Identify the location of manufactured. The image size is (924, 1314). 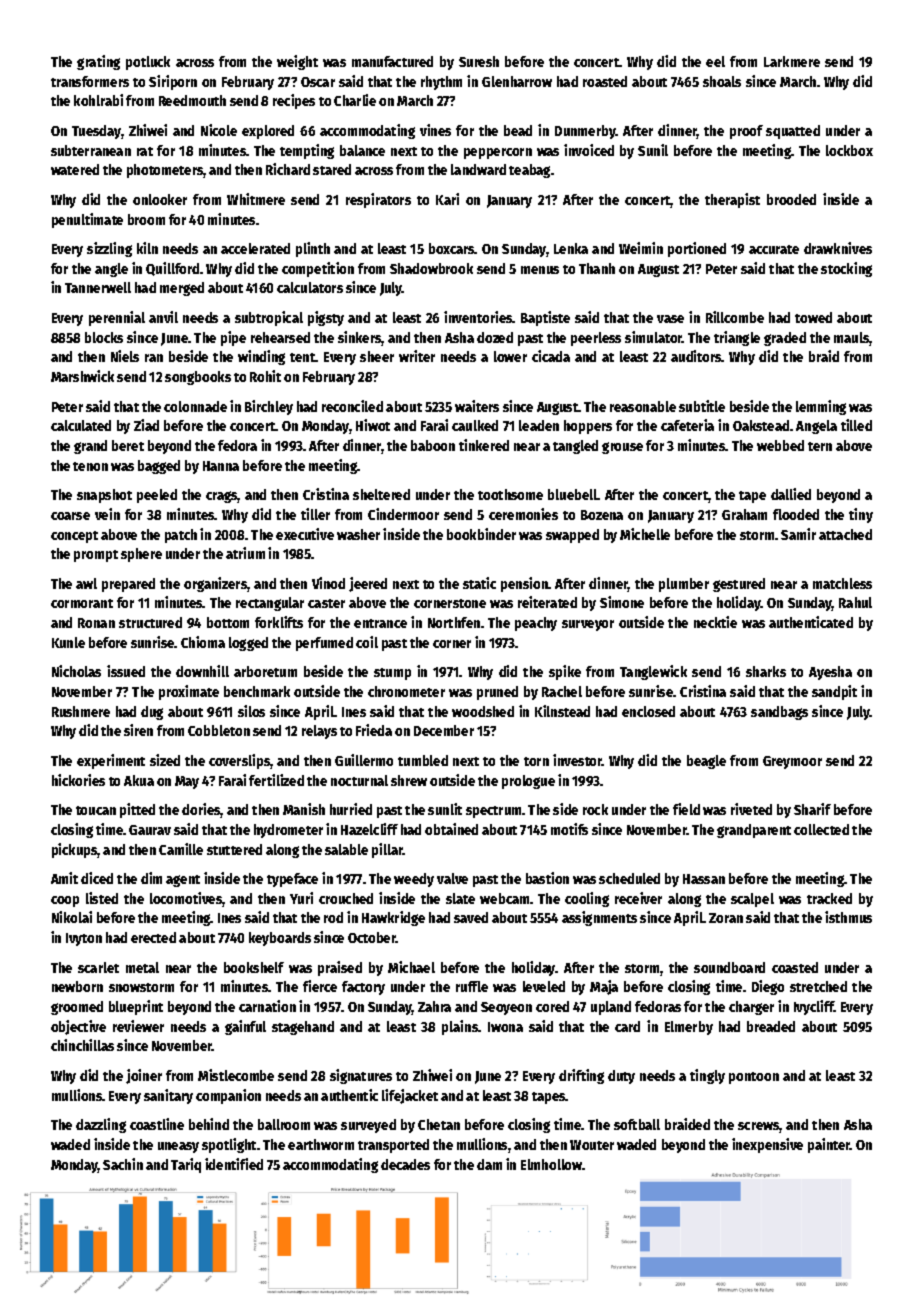
(392, 61).
